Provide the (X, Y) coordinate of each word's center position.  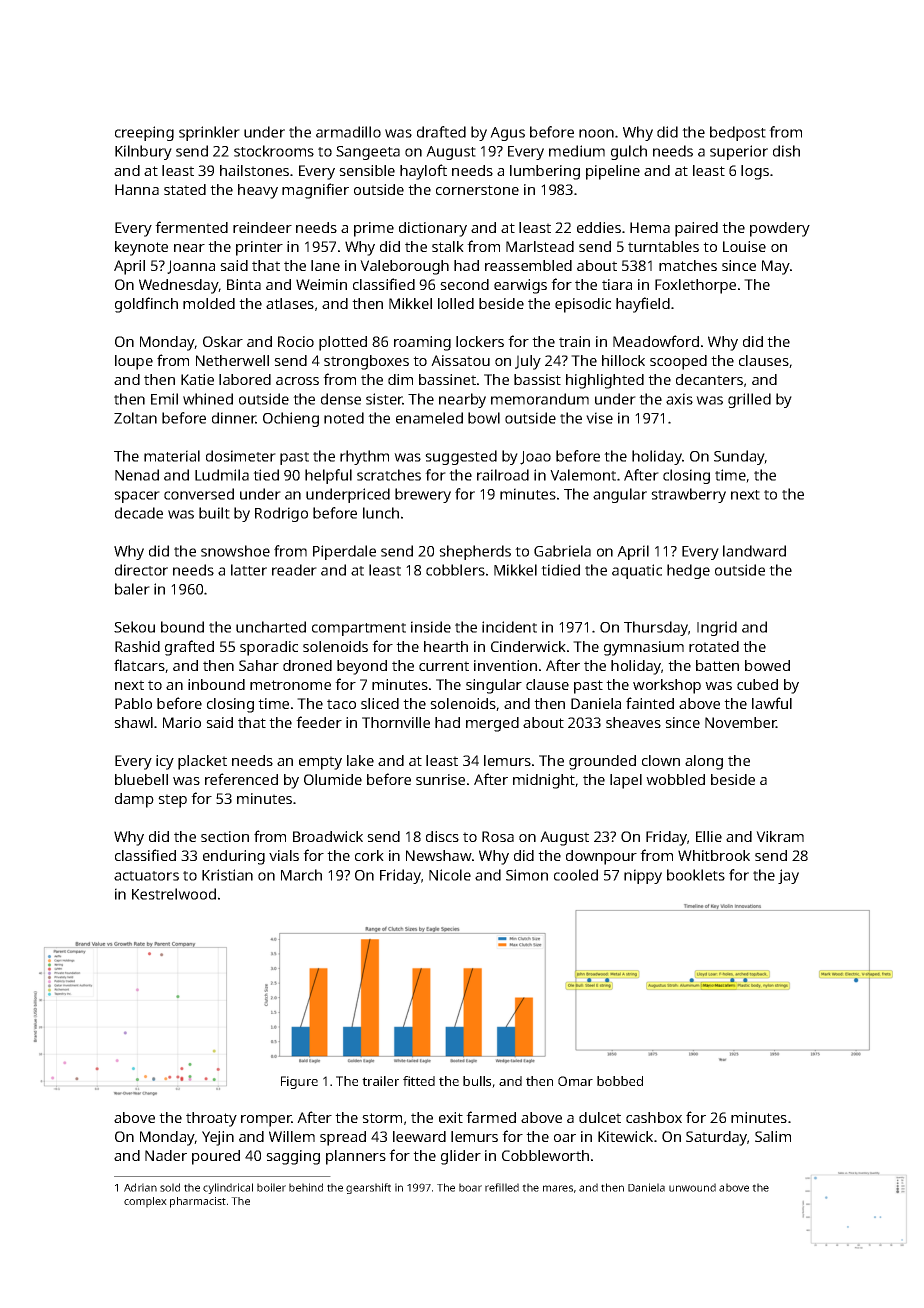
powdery (780, 229)
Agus (507, 134)
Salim (773, 1136)
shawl (133, 722)
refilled (502, 1187)
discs (442, 836)
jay (788, 876)
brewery (423, 495)
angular (620, 495)
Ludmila (222, 475)
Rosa (498, 836)
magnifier (315, 191)
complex (145, 1202)
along (704, 762)
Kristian (227, 875)
